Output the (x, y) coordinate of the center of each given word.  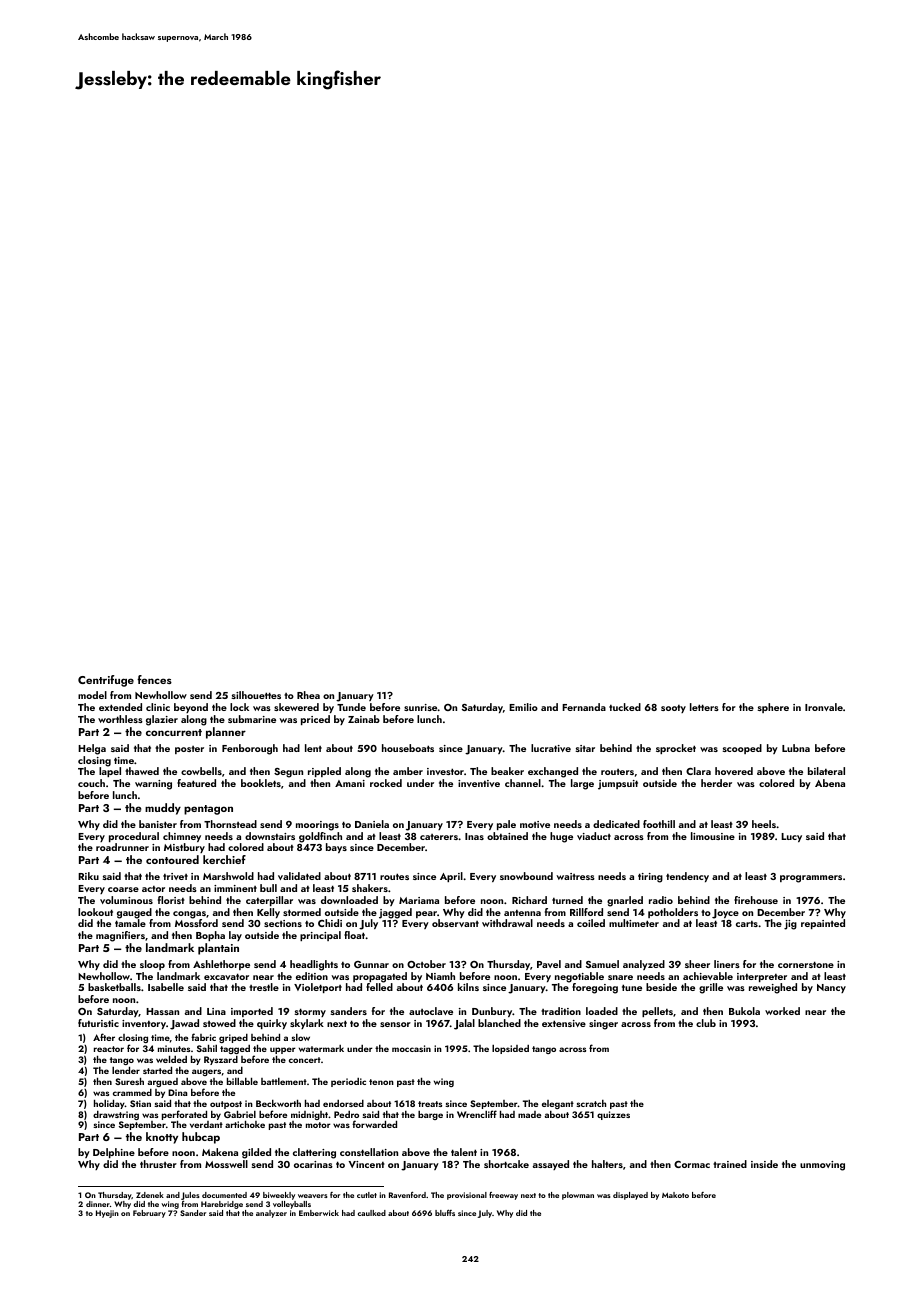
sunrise (421, 707)
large (582, 784)
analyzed (644, 965)
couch (91, 783)
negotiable (579, 977)
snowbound (526, 876)
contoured (172, 859)
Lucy (791, 837)
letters (704, 707)
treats (430, 1104)
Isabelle (166, 987)
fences (154, 679)
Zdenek (150, 1195)
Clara (698, 771)
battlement (284, 1081)
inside (764, 1164)
